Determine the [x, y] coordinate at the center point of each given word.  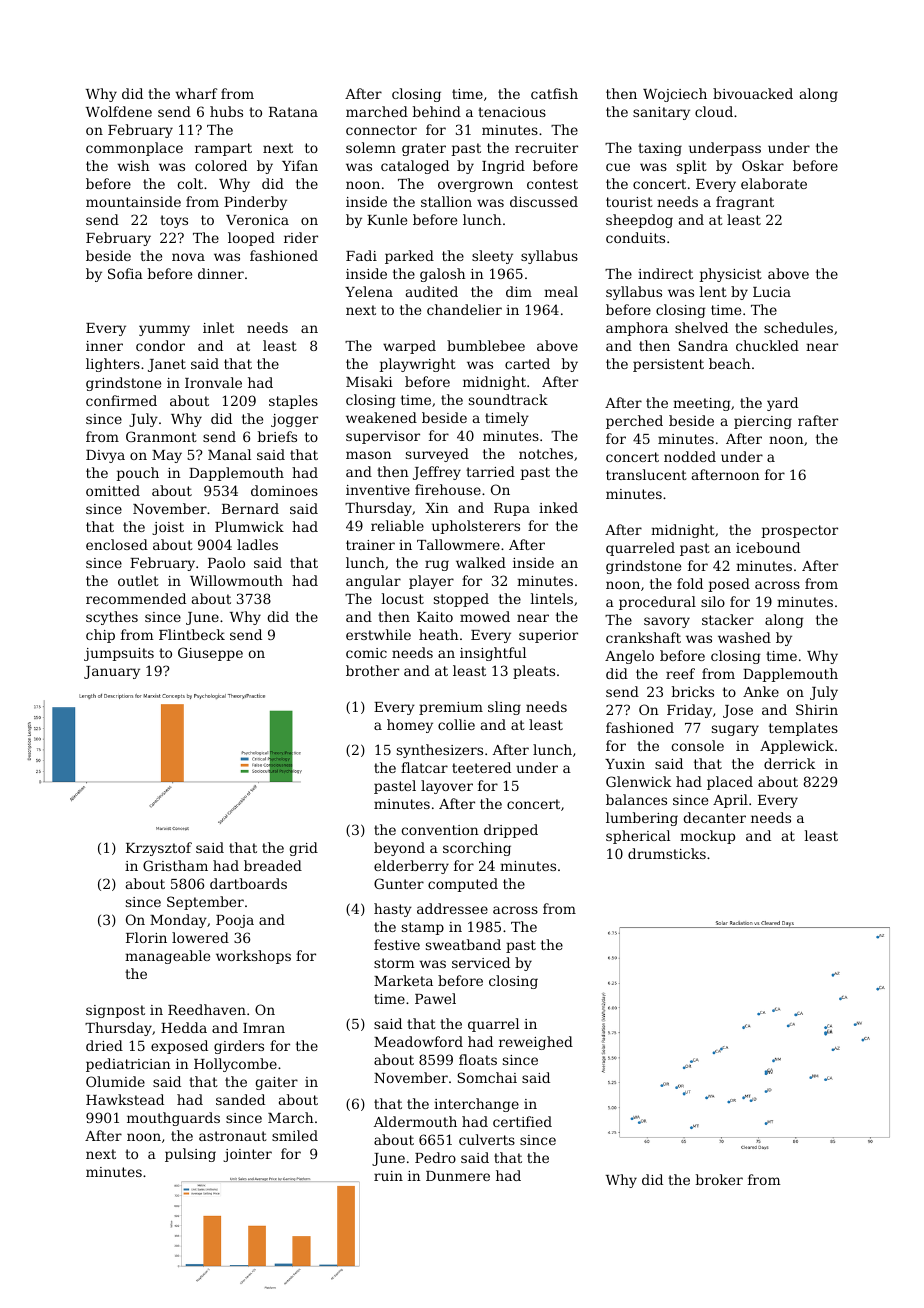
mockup [707, 837]
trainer [370, 545]
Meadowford [418, 1041]
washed [744, 637]
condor [160, 345]
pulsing [190, 1155]
